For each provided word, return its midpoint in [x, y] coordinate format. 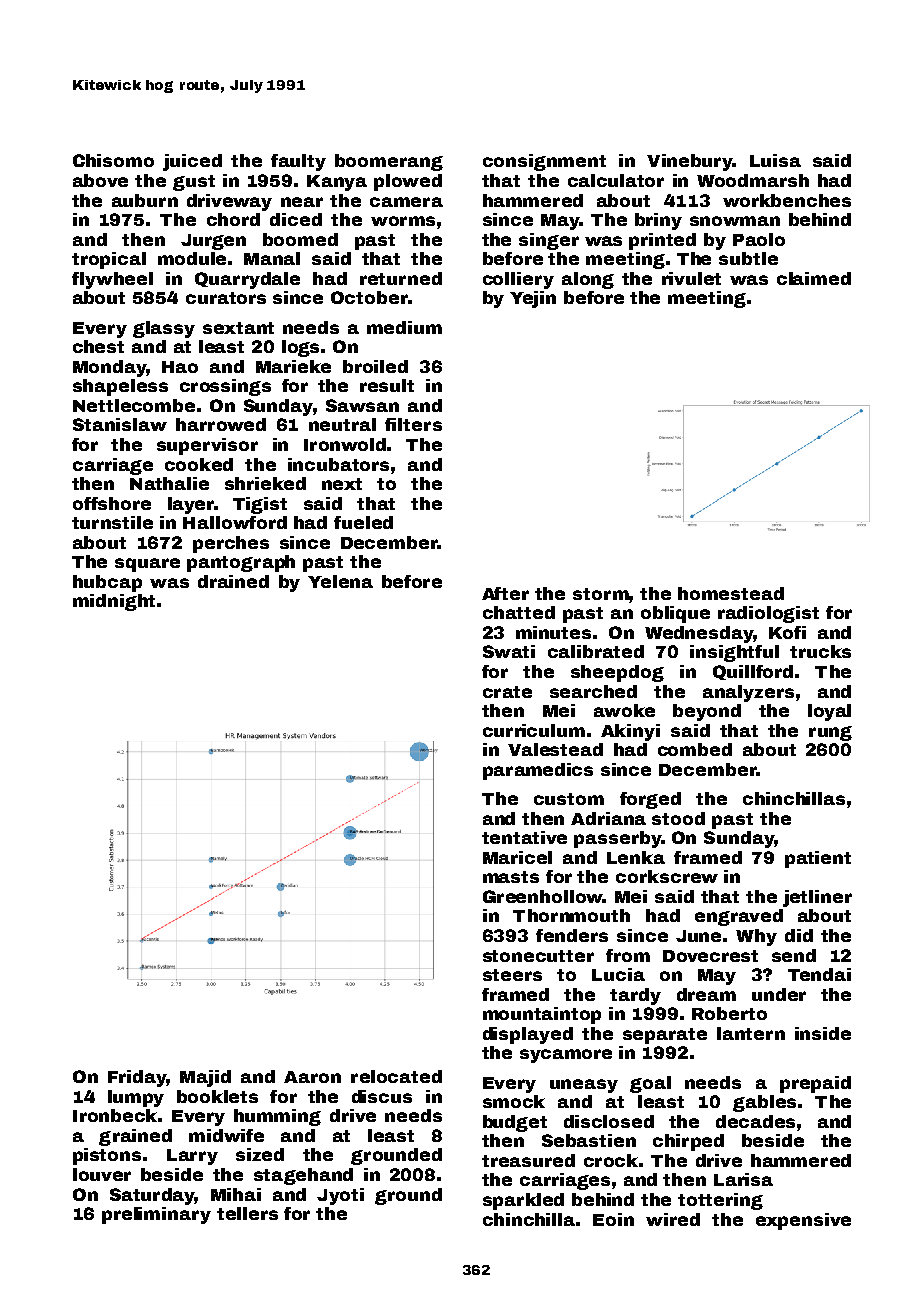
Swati [509, 651]
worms [403, 221]
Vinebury [690, 162]
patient [818, 859]
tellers [247, 1213]
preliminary [156, 1215]
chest [98, 346]
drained [233, 581]
